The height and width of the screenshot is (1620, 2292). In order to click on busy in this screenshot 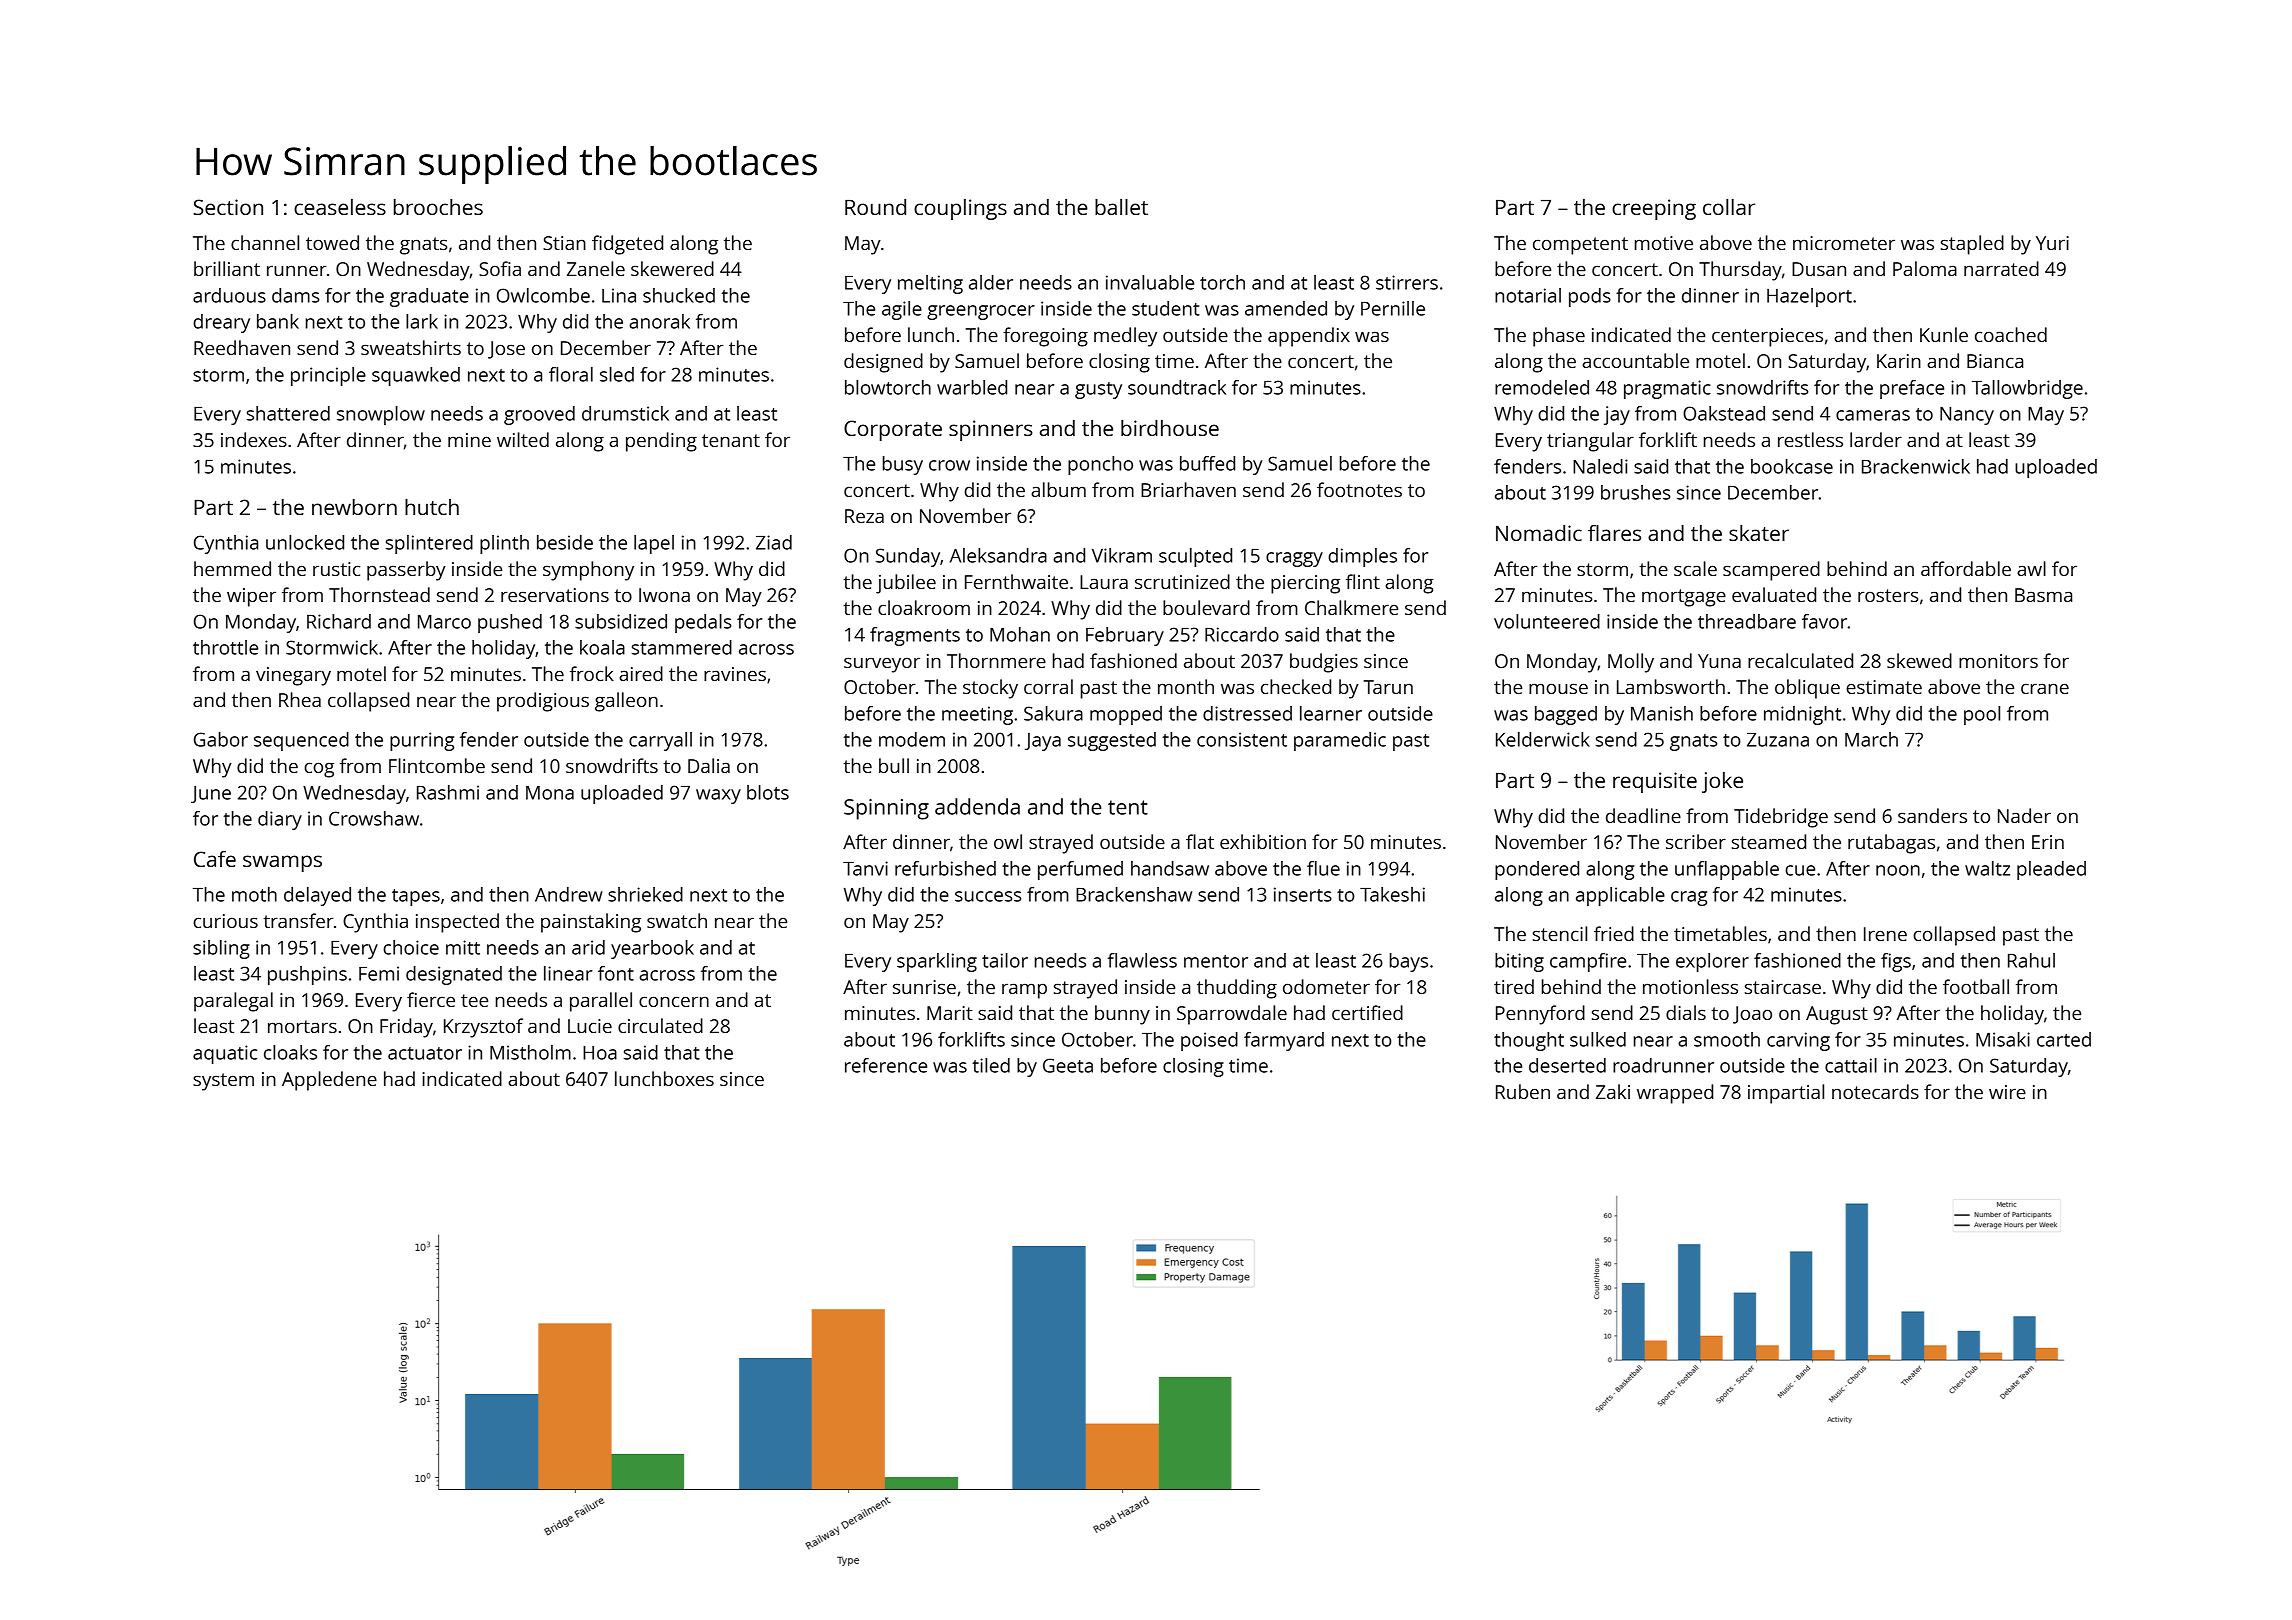, I will do `click(903, 465)`.
